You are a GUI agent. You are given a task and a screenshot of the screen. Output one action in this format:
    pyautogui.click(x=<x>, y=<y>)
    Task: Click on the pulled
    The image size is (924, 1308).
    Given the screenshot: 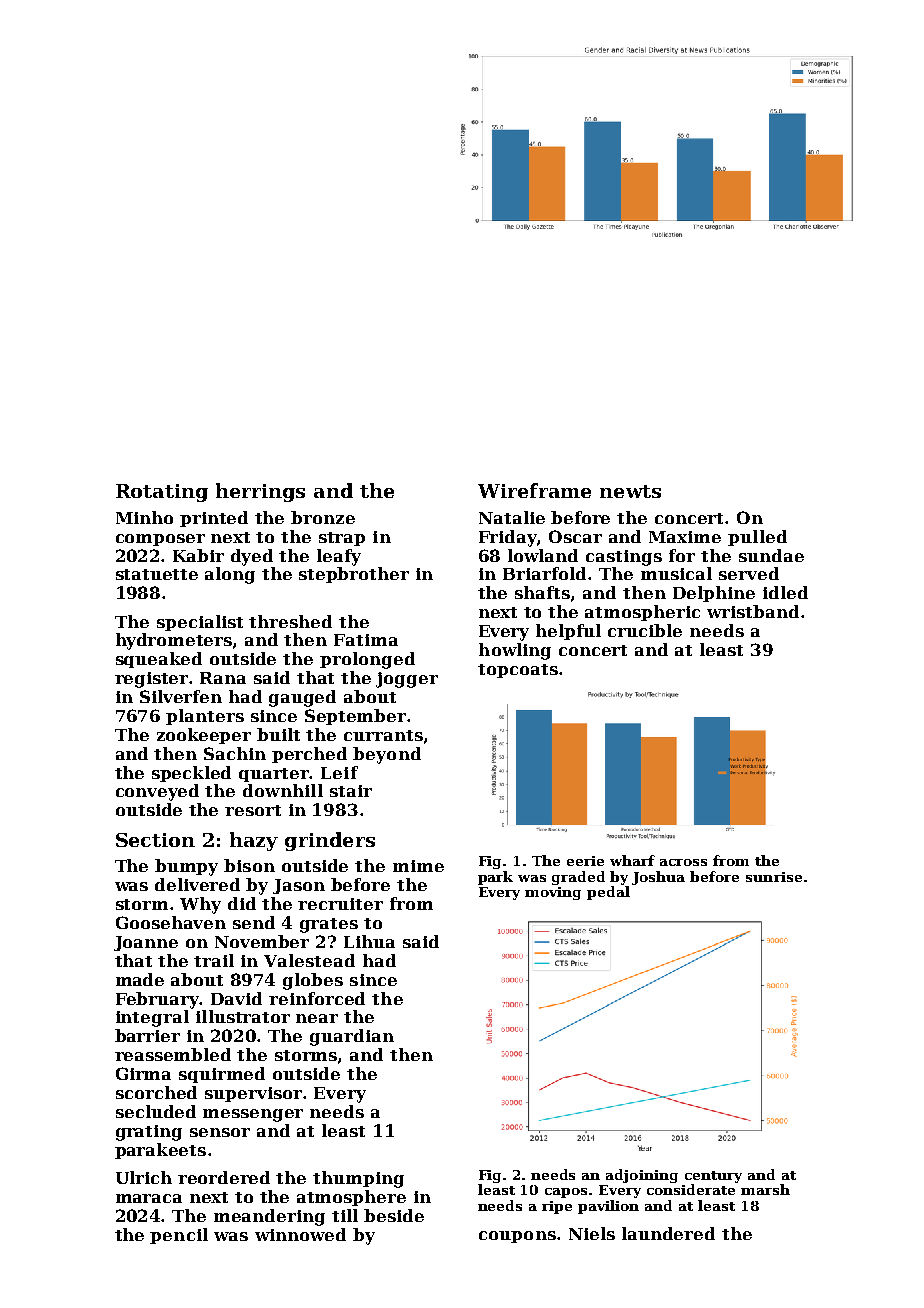 What is the action you would take?
    pyautogui.click(x=757, y=538)
